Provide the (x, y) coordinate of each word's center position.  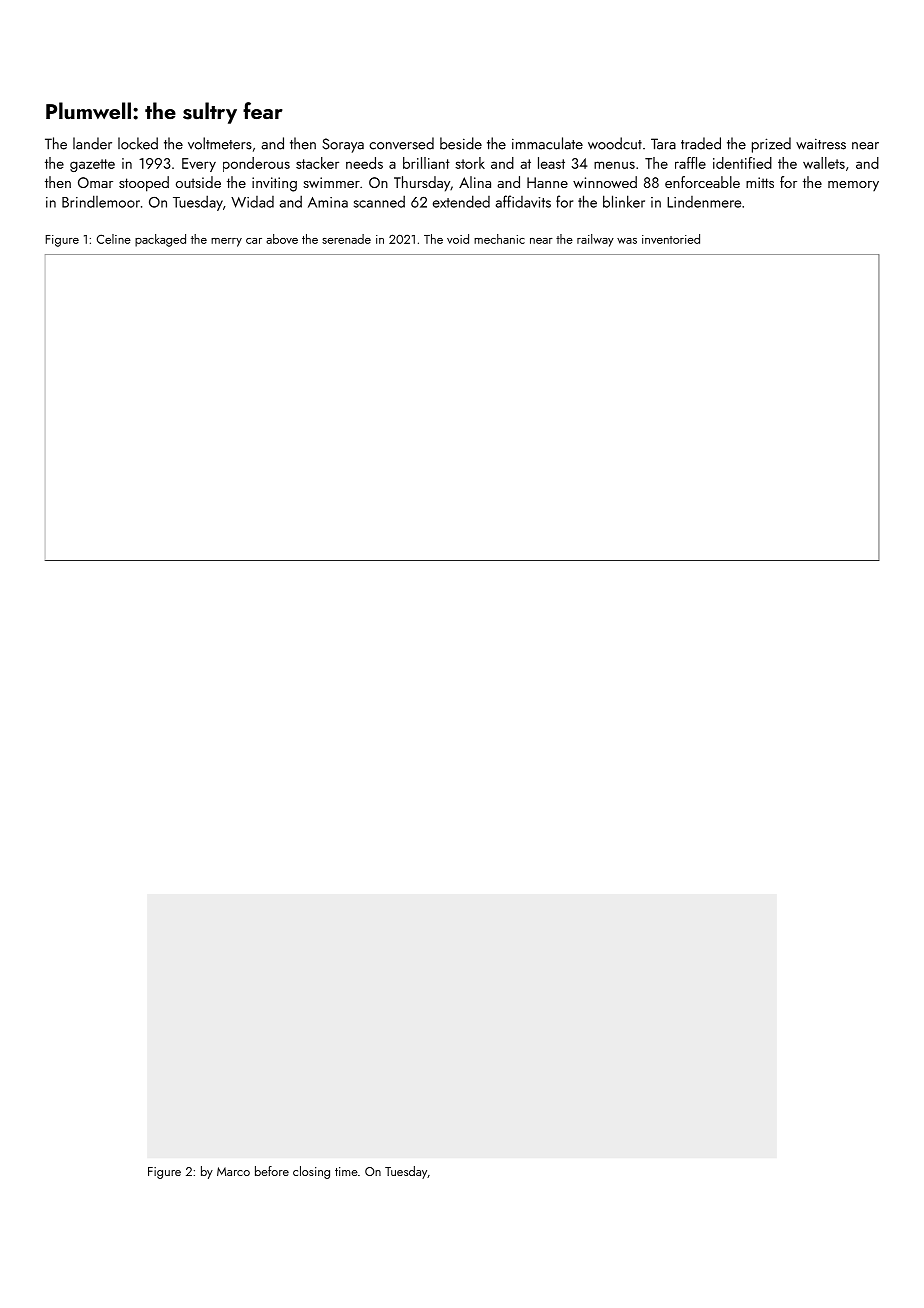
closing (311, 1172)
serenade (346, 239)
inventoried (671, 239)
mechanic (499, 239)
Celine (114, 239)
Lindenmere (704, 202)
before (272, 1171)
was (627, 241)
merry (226, 242)
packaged (160, 240)
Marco (233, 1171)
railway (595, 240)
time (346, 1171)
